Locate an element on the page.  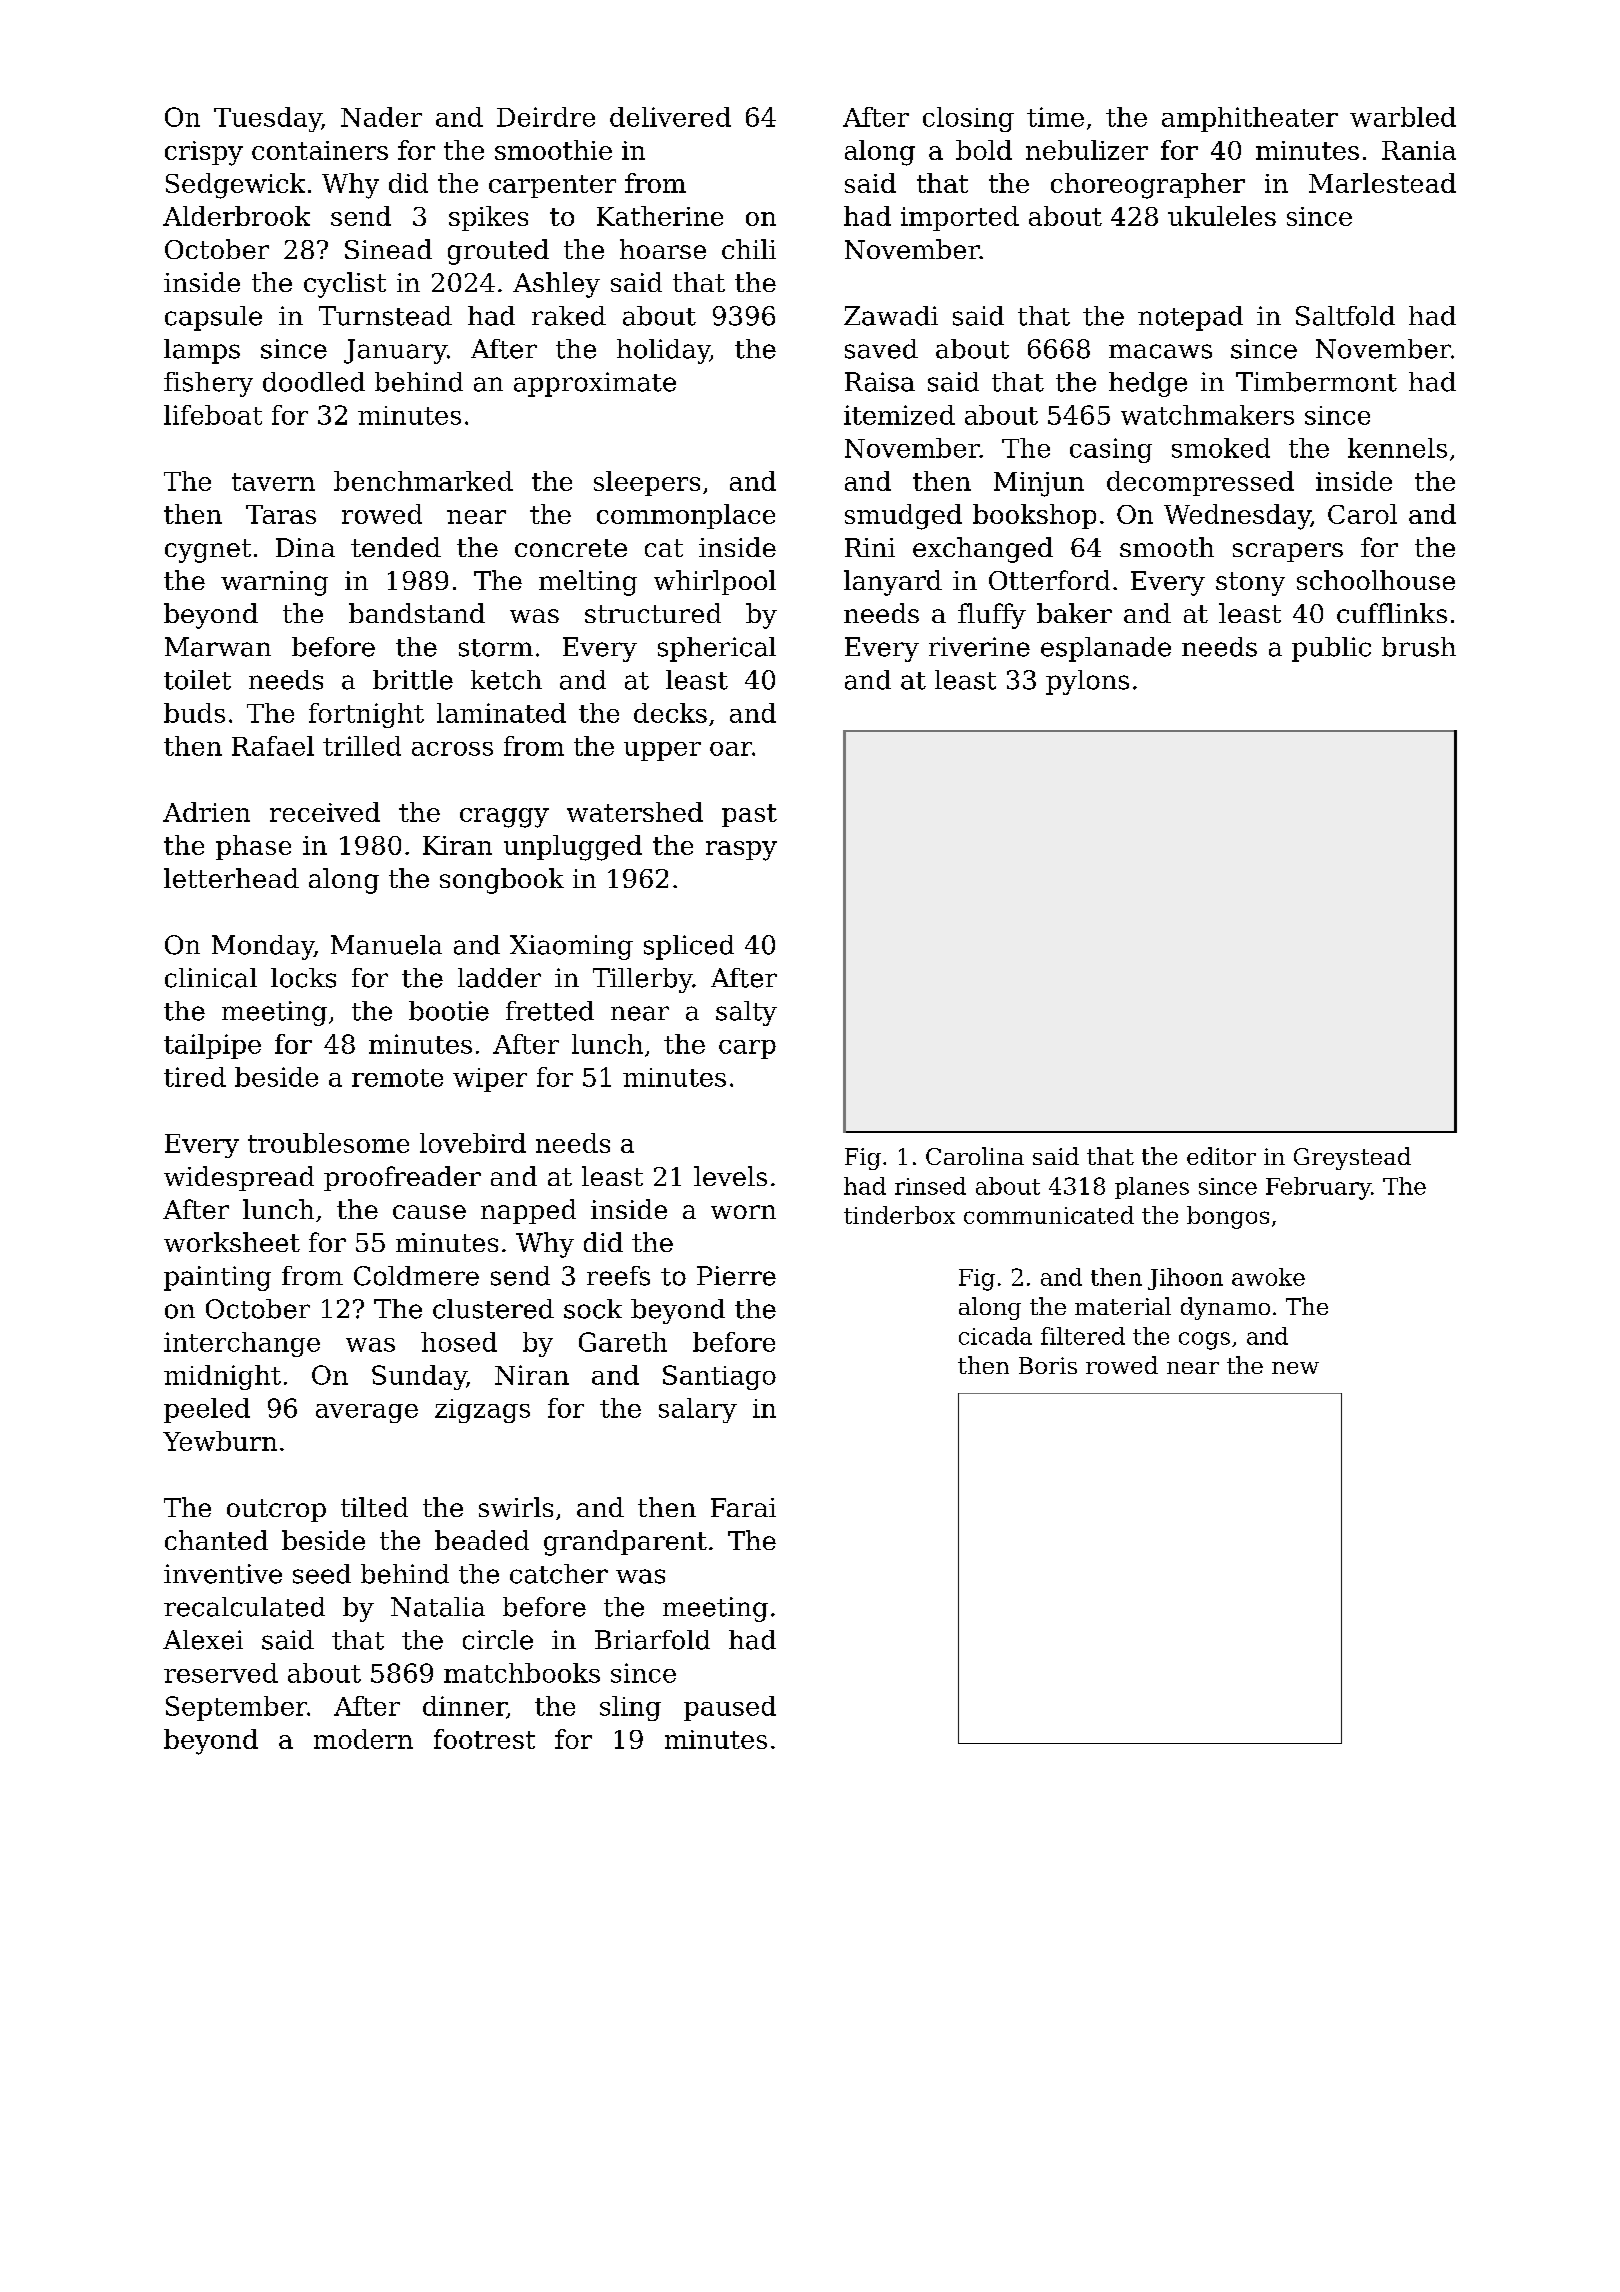
Tillerby is located at coordinates (643, 980).
